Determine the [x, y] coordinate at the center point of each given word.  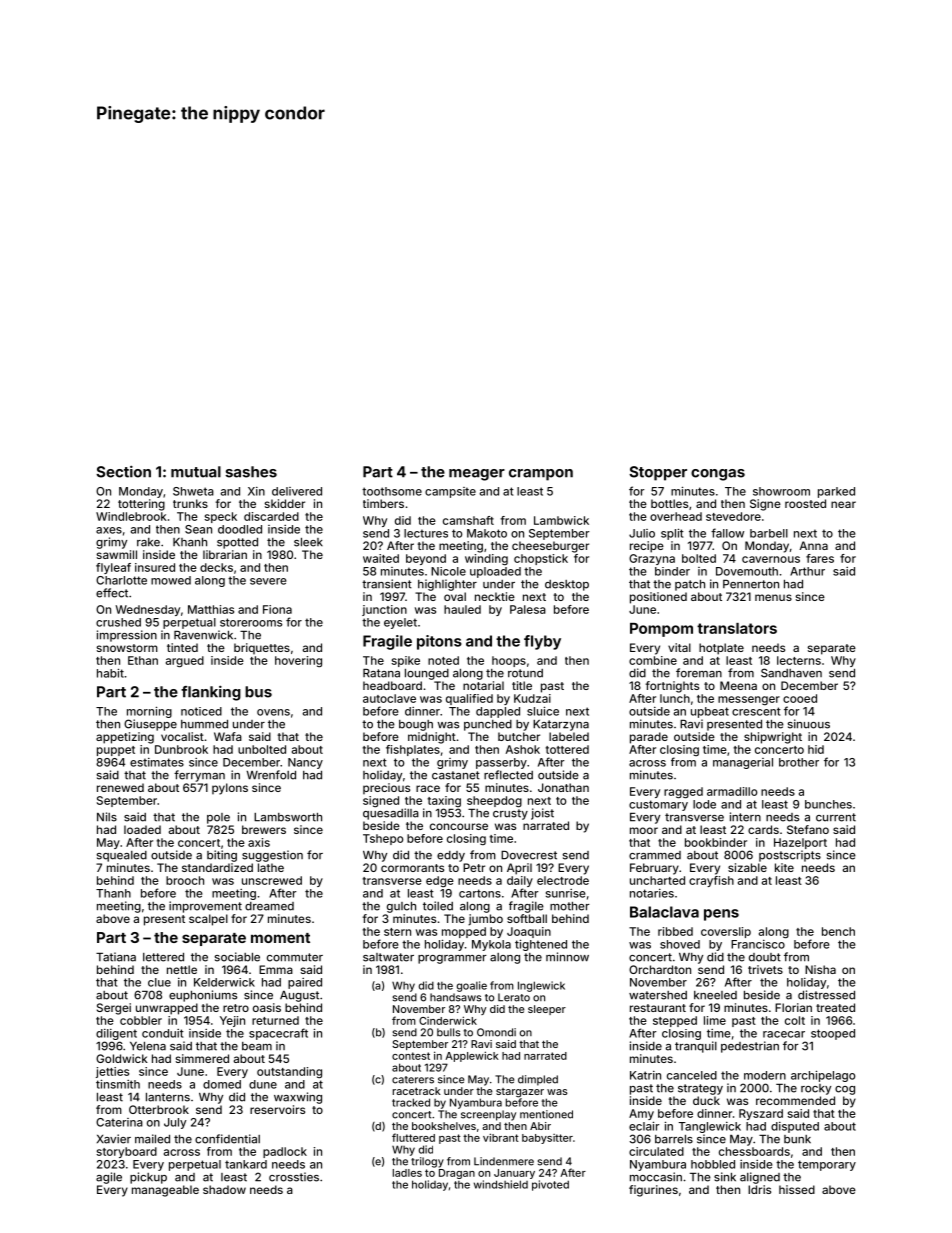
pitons [439, 642]
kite [784, 867]
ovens [273, 712]
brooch [185, 880]
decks [216, 567]
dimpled [538, 1080]
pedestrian [750, 1047]
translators [737, 628]
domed [222, 1084]
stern [397, 932]
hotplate [721, 649]
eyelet [400, 623]
